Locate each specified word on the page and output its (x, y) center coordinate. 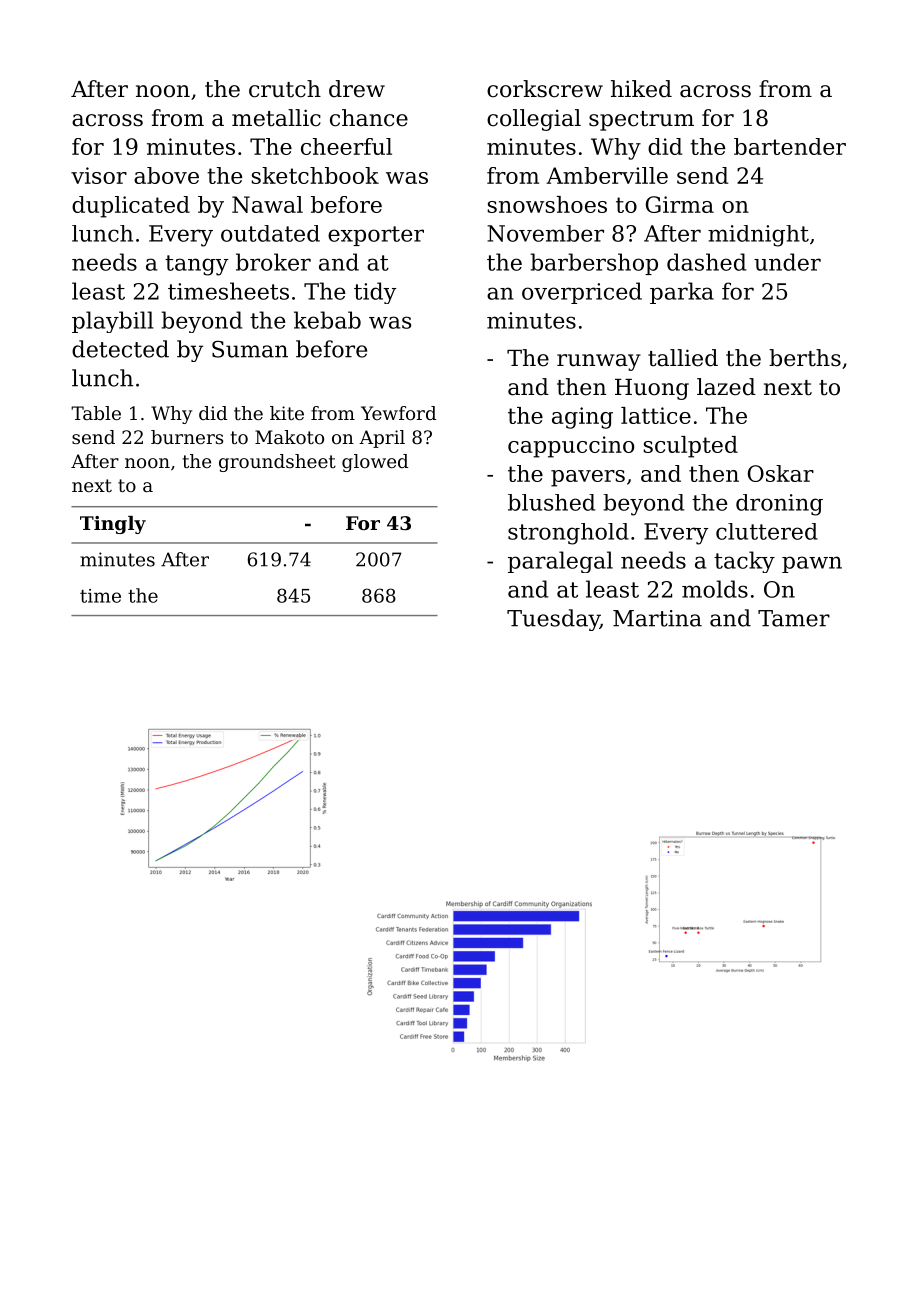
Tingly (113, 525)
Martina (657, 618)
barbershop (594, 264)
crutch (285, 89)
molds (715, 589)
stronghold (568, 534)
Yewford (399, 413)
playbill (113, 322)
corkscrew (545, 89)
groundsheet (277, 463)
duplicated (131, 207)
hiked (641, 89)
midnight (758, 236)
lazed (726, 387)
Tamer (794, 618)
